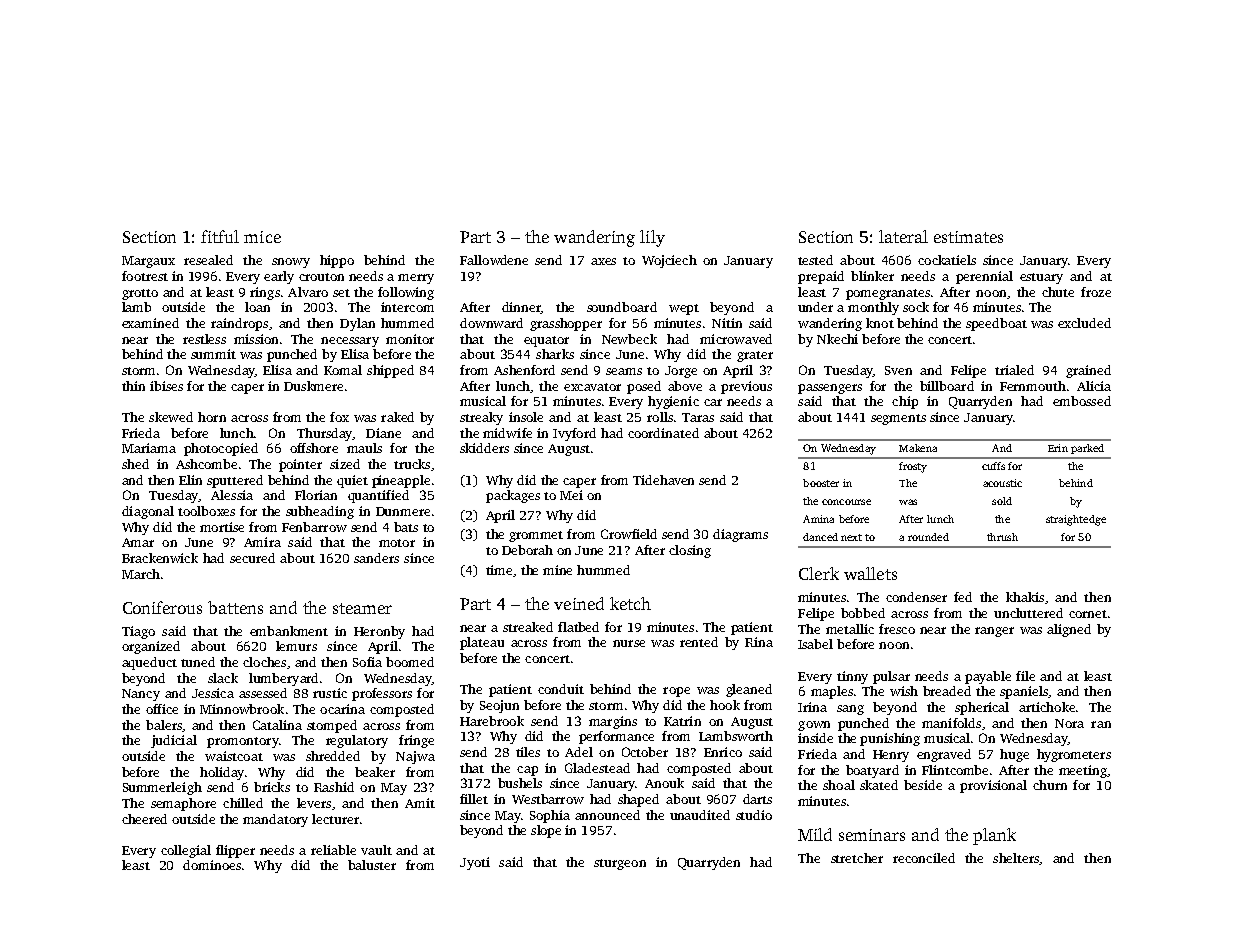  Describe the element at coordinates (1016, 858) in the document. I see `shelters` at that location.
